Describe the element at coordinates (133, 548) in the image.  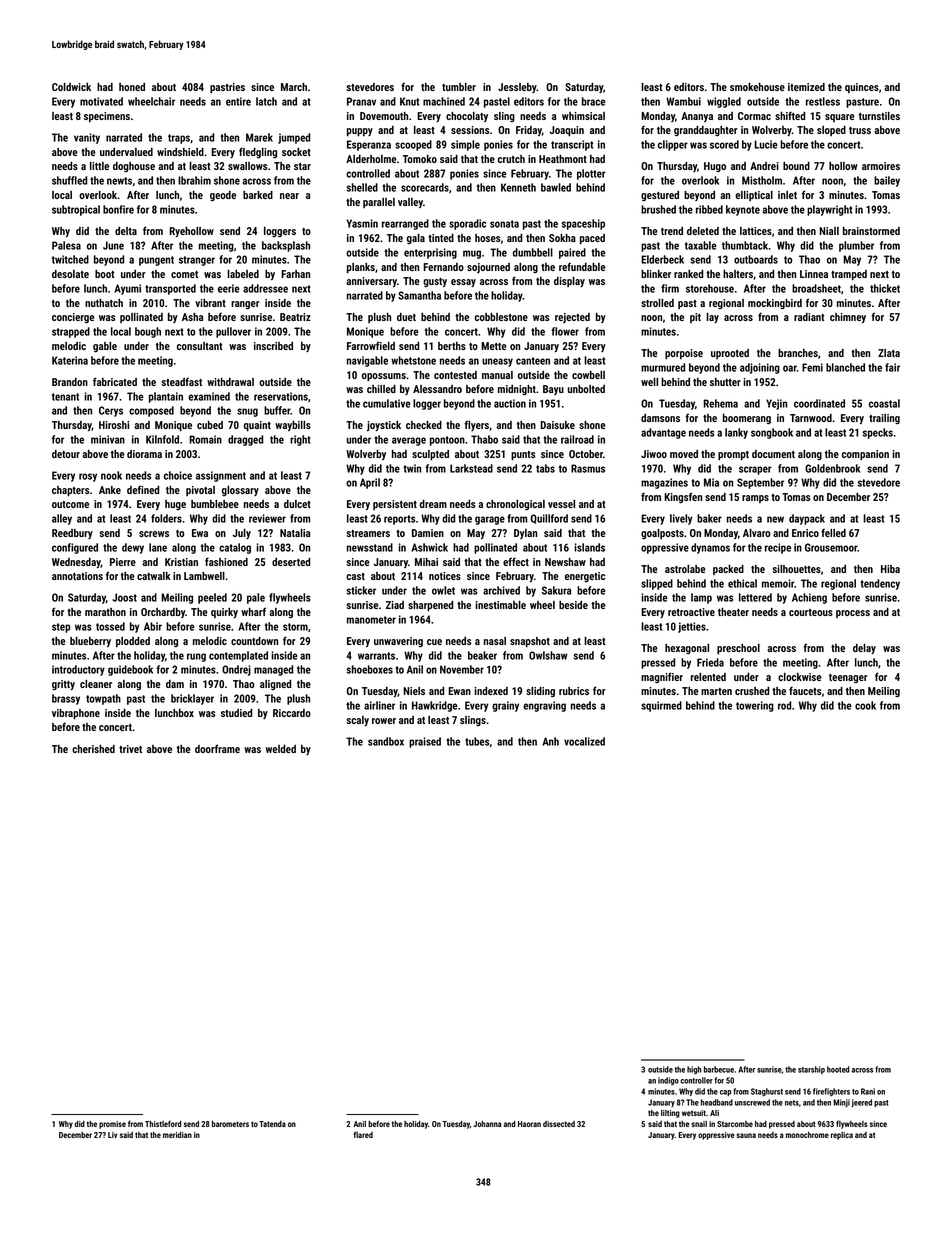
I see `dewy` at that location.
